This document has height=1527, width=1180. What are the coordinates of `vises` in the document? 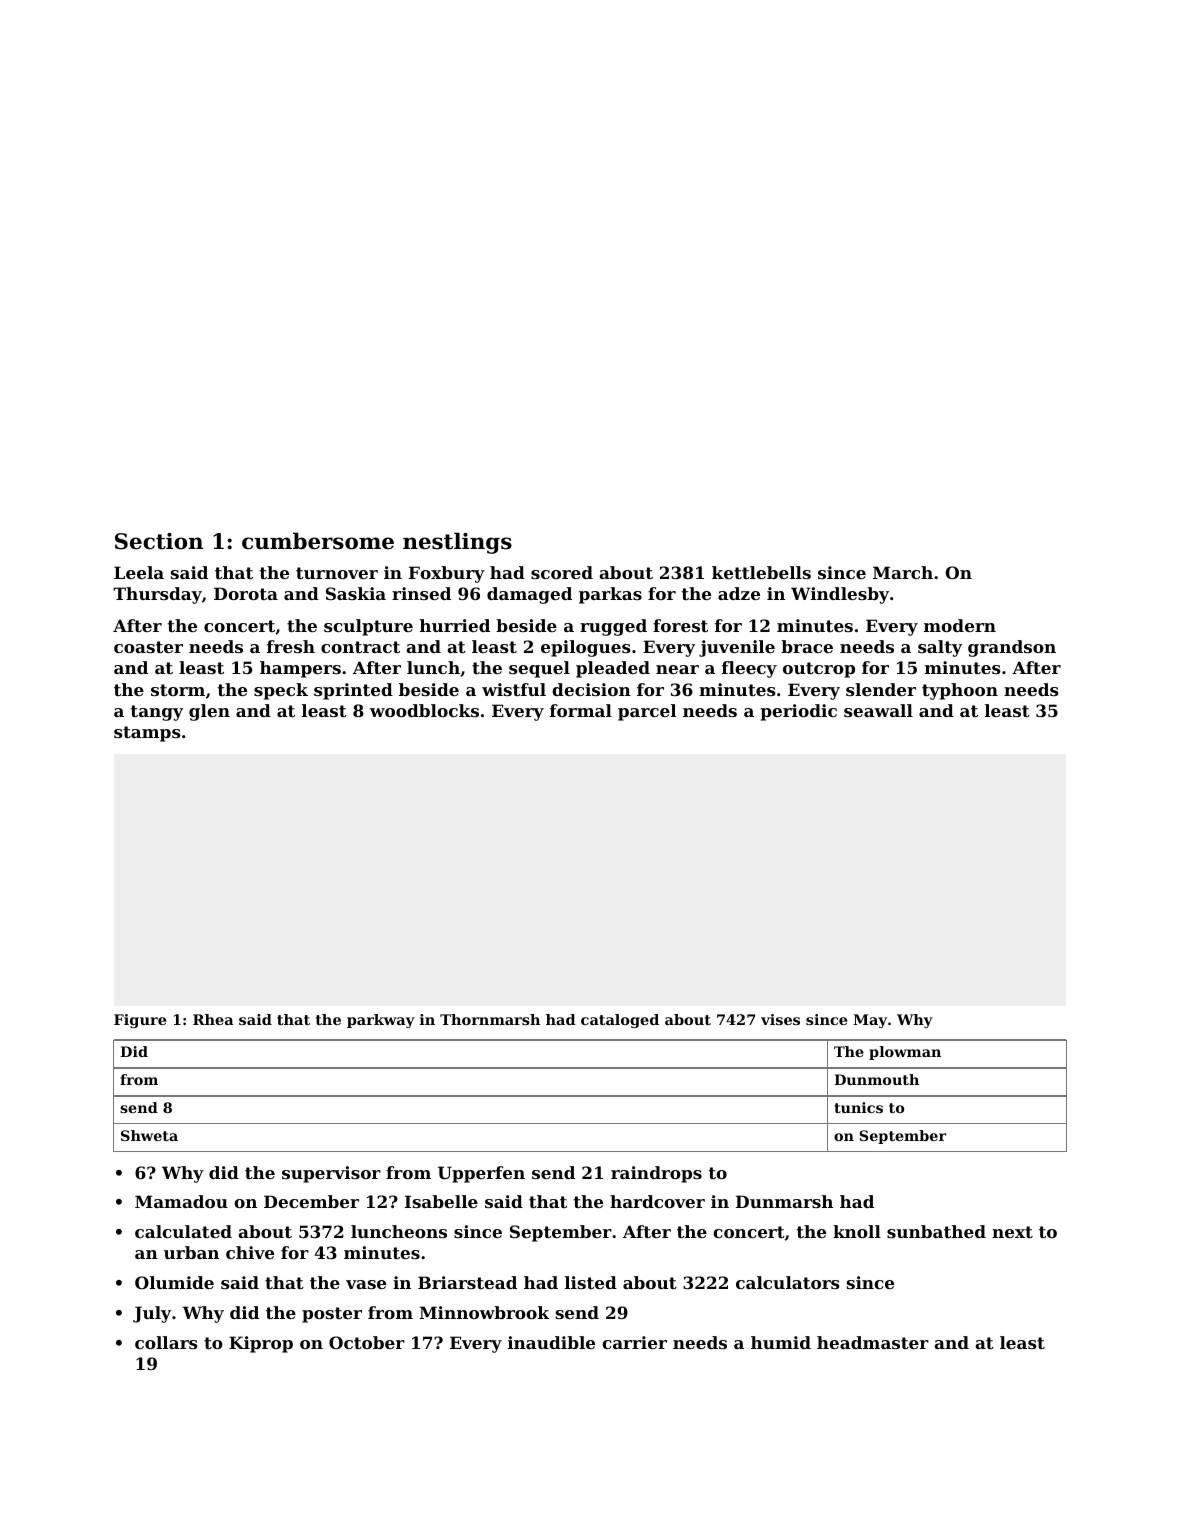 It's located at (780, 1019).
